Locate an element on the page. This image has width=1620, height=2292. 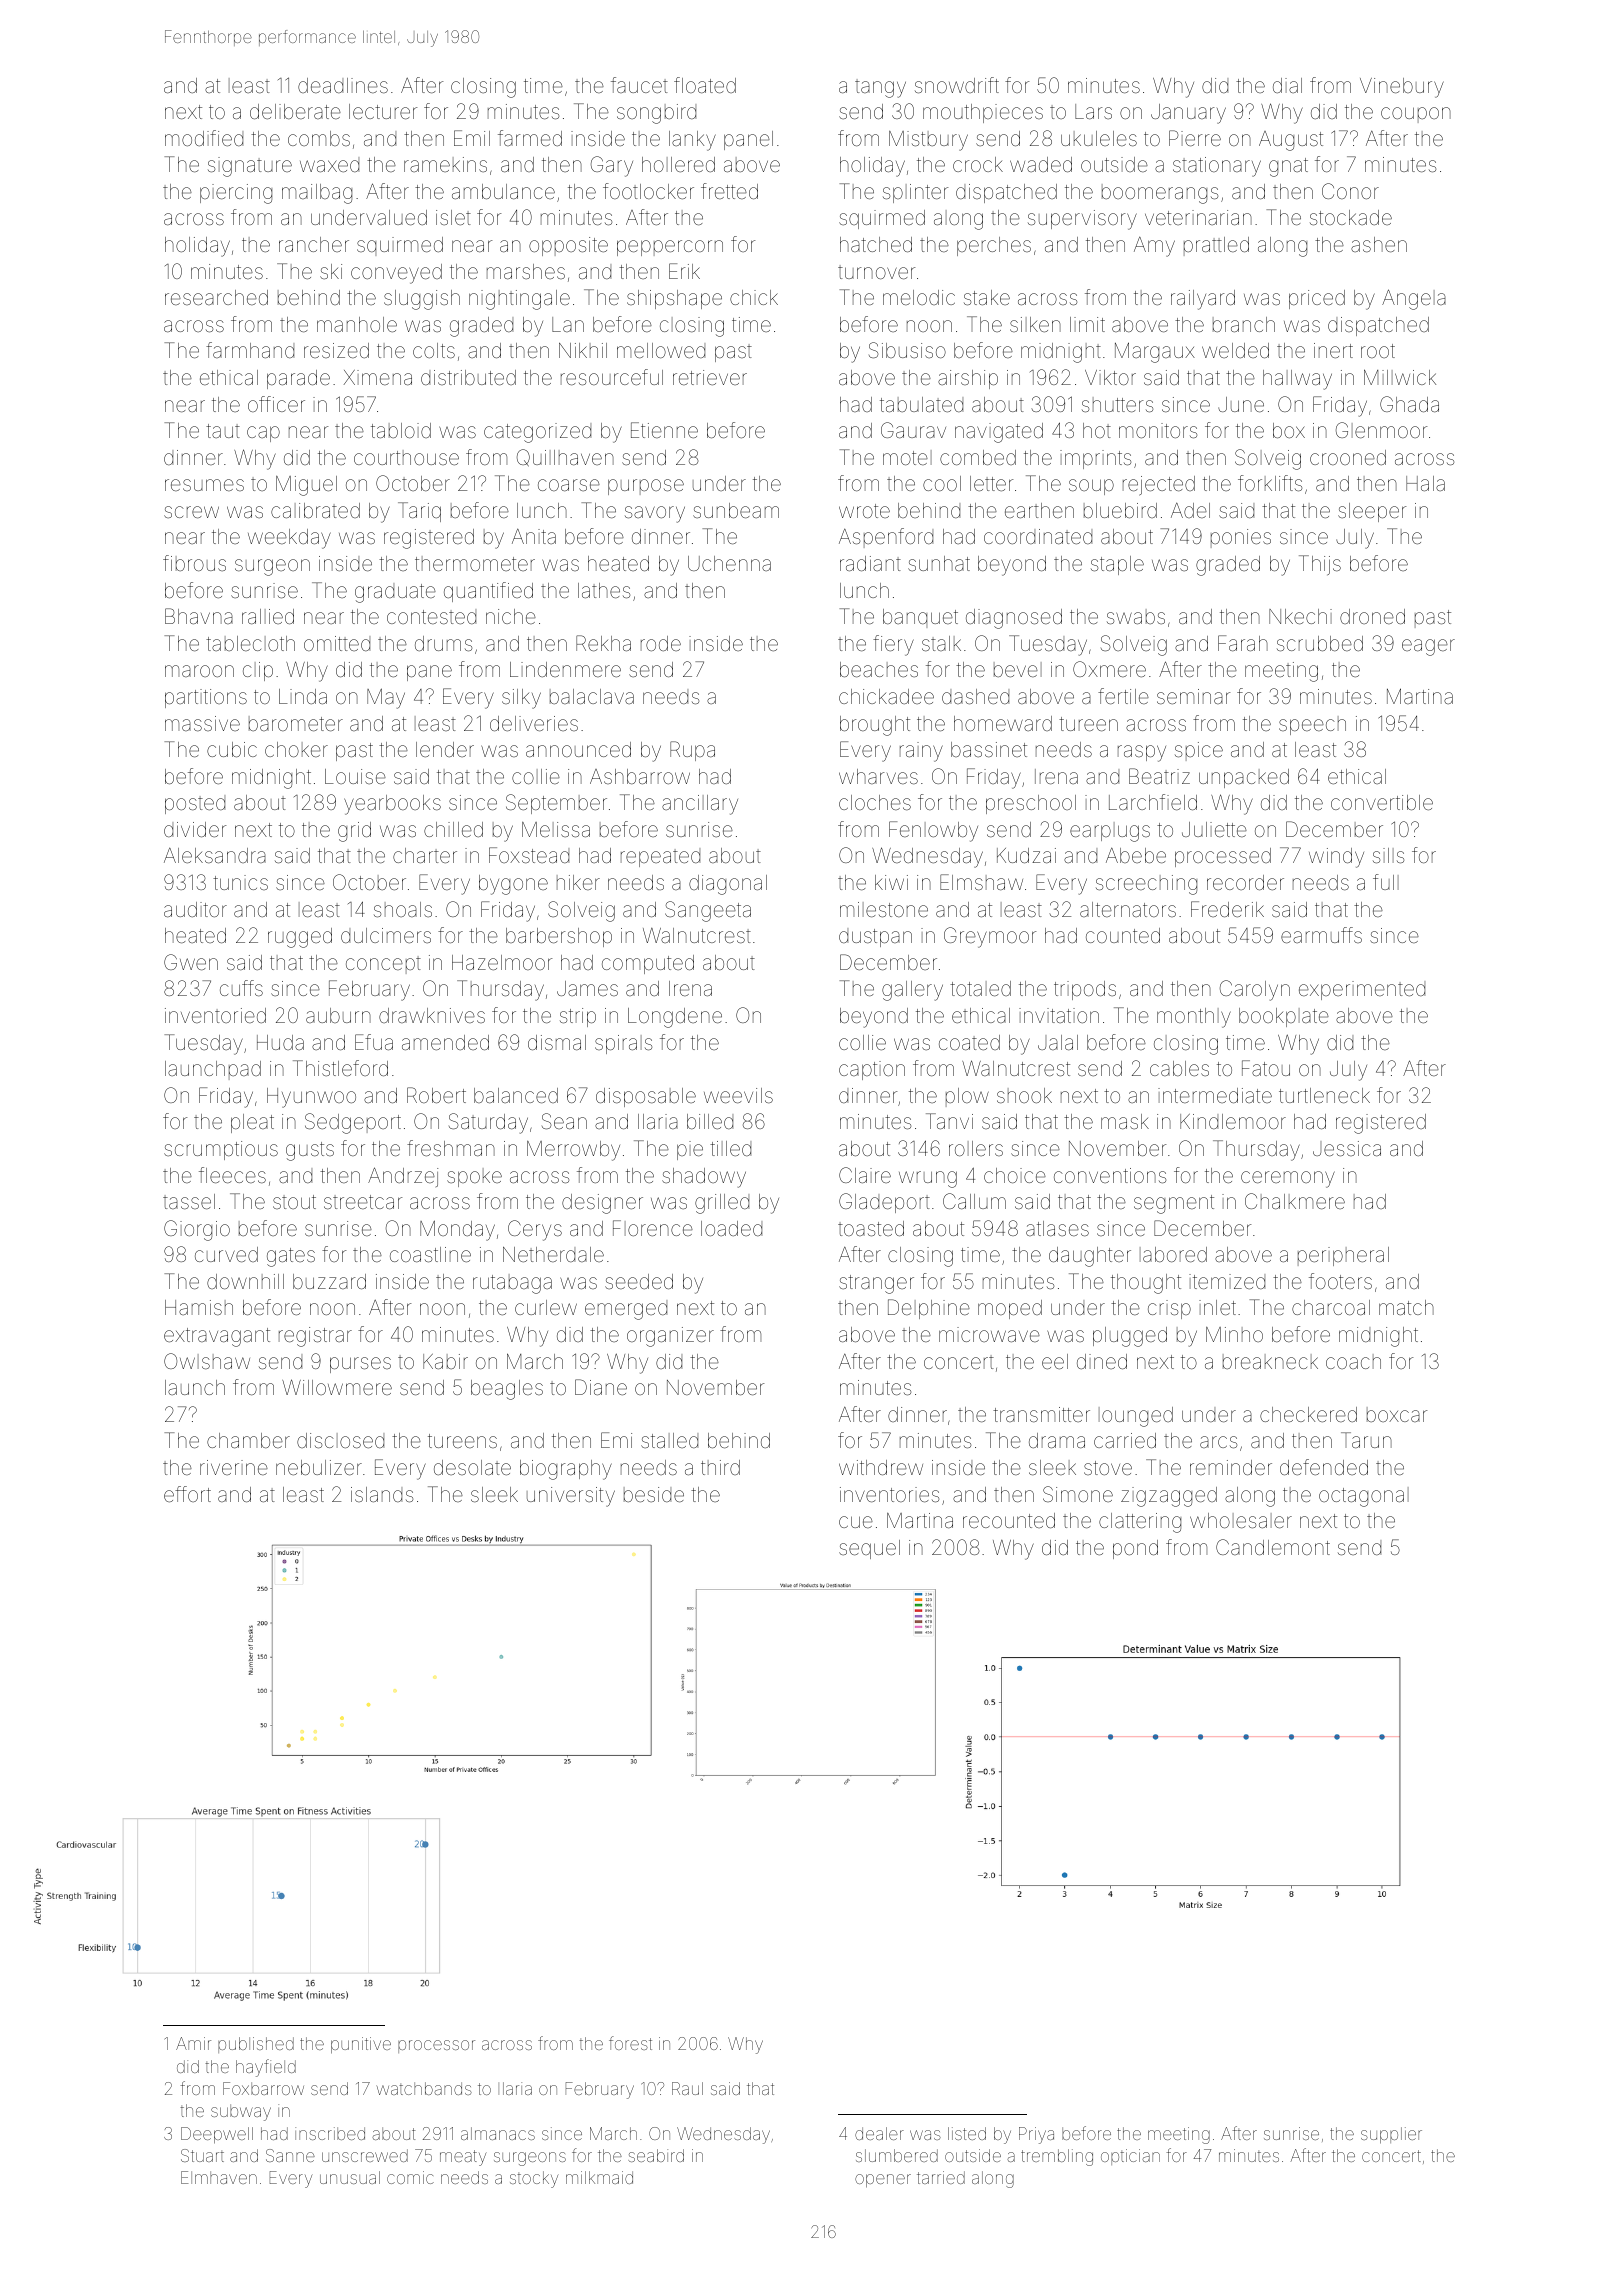
Vinebury is located at coordinates (1402, 88).
